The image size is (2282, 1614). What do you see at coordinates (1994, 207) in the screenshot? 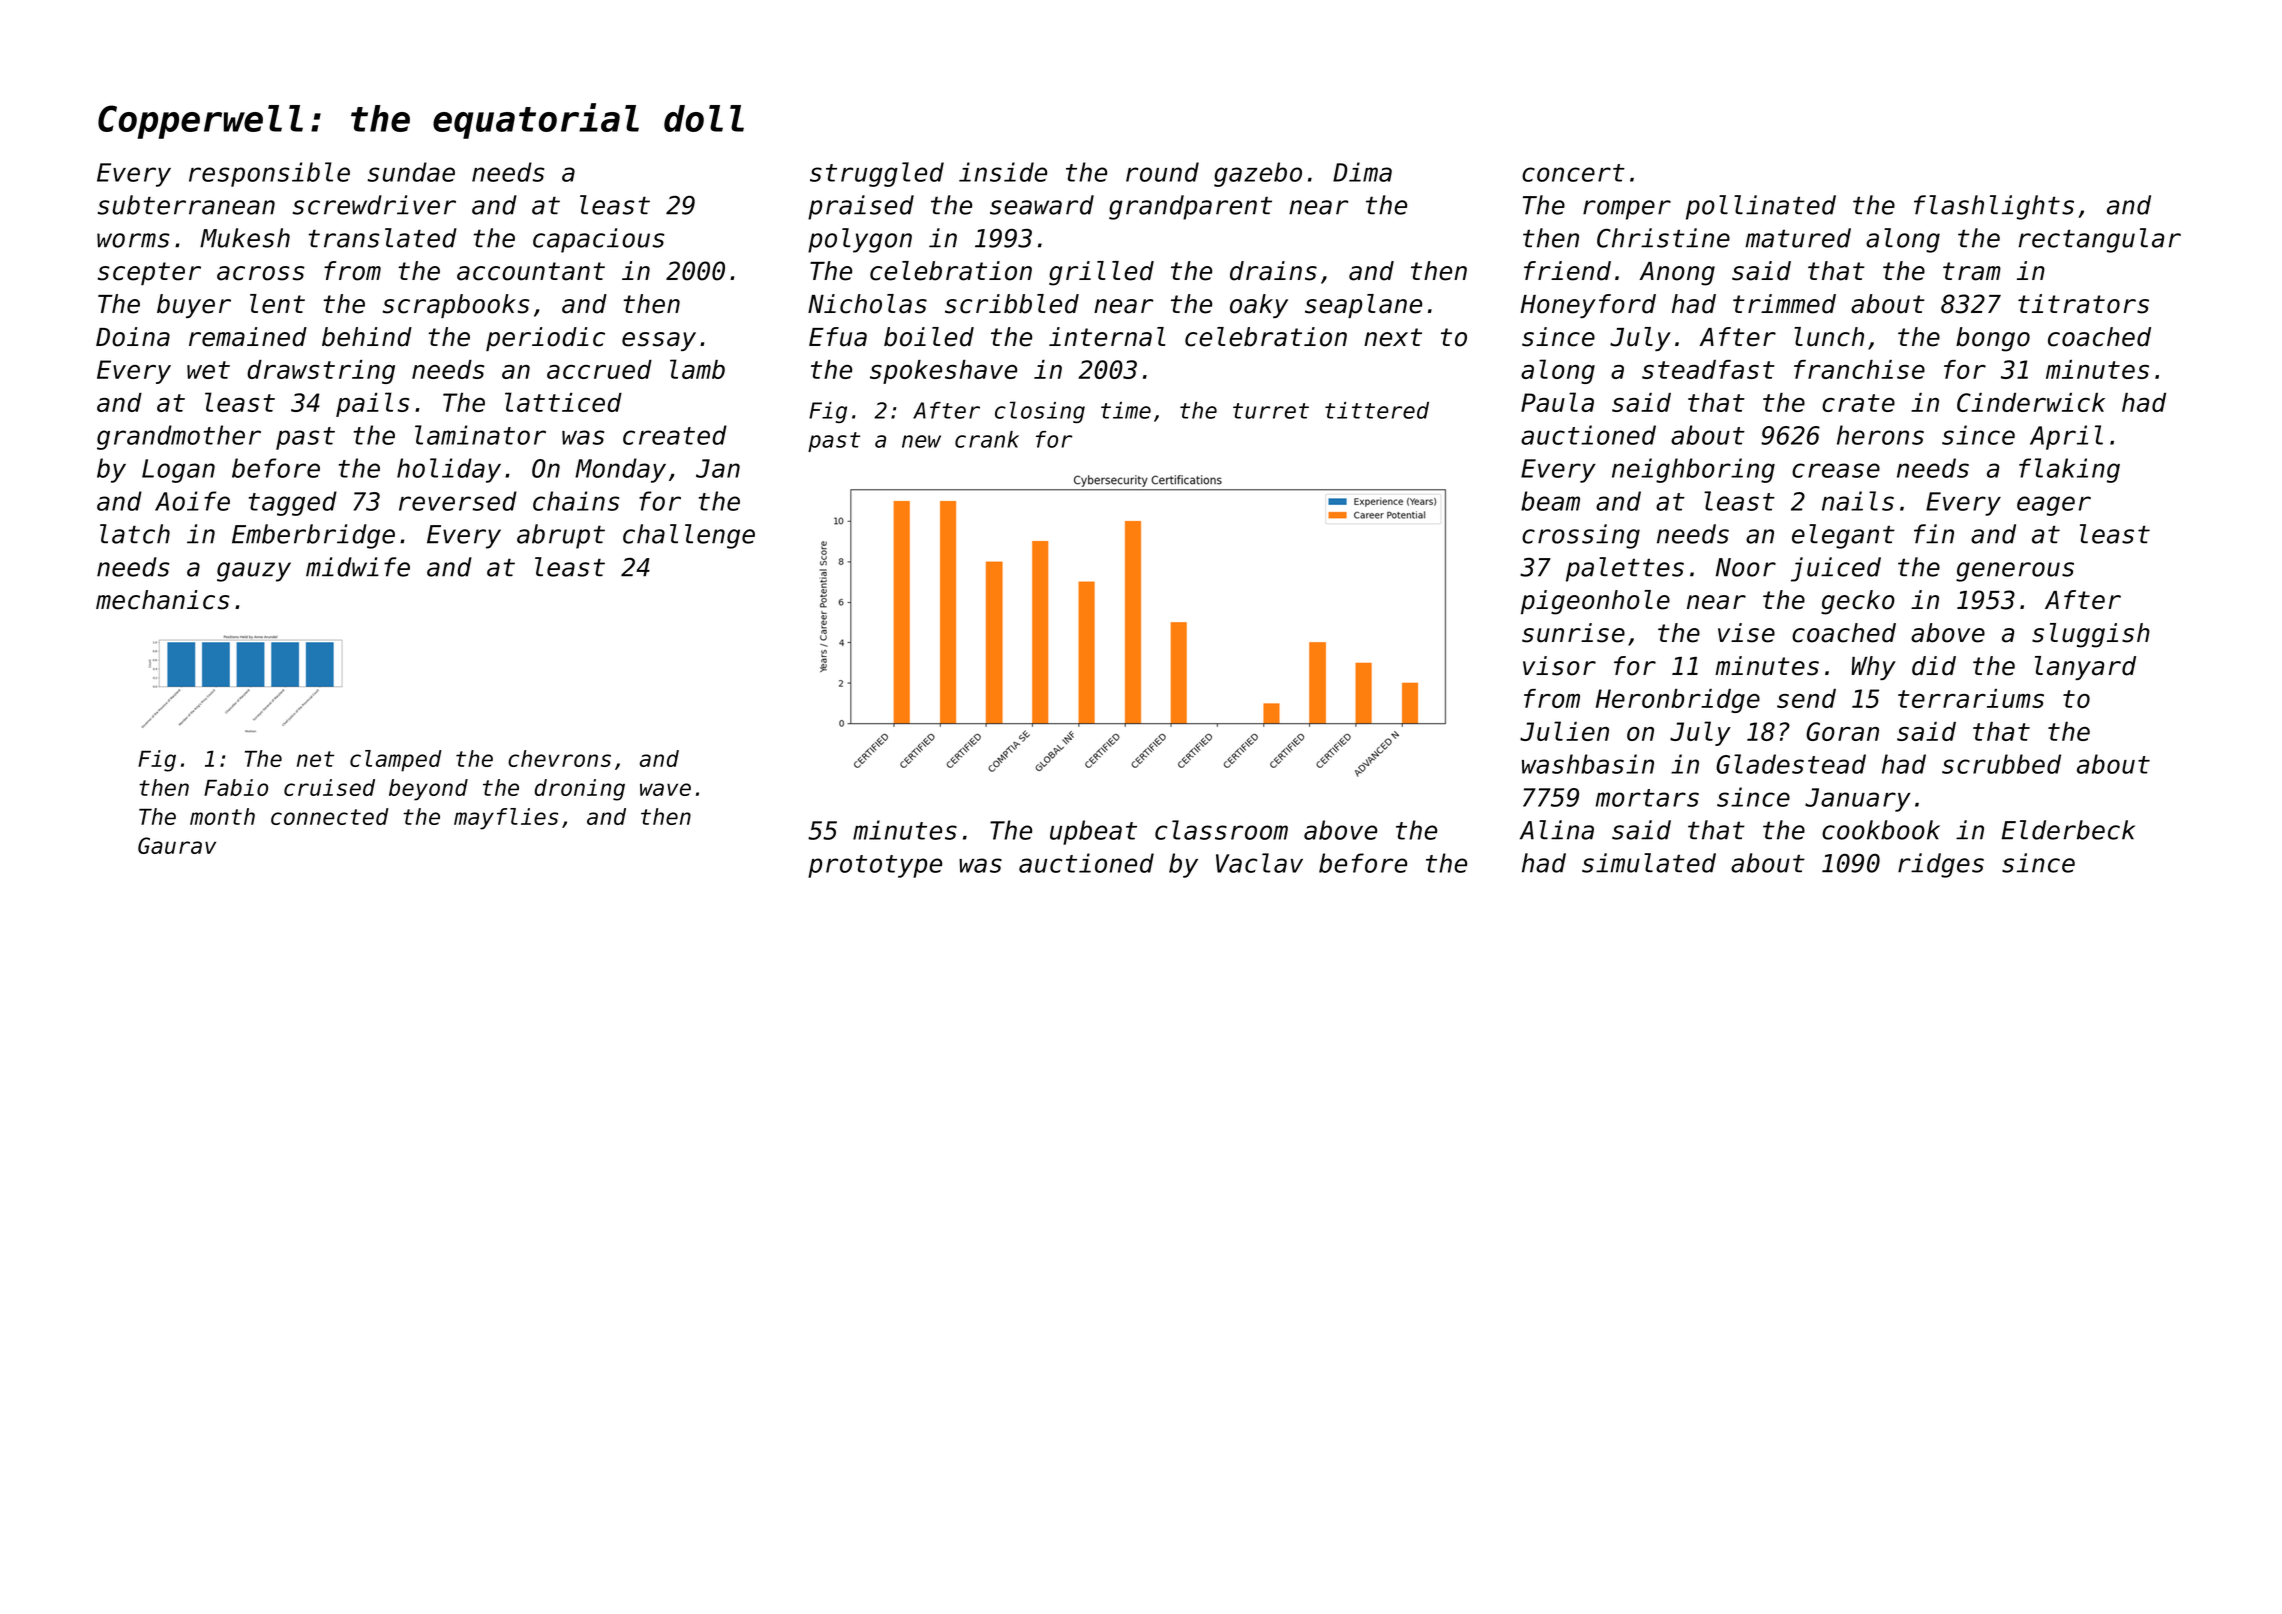
I see `flashlights` at bounding box center [1994, 207].
